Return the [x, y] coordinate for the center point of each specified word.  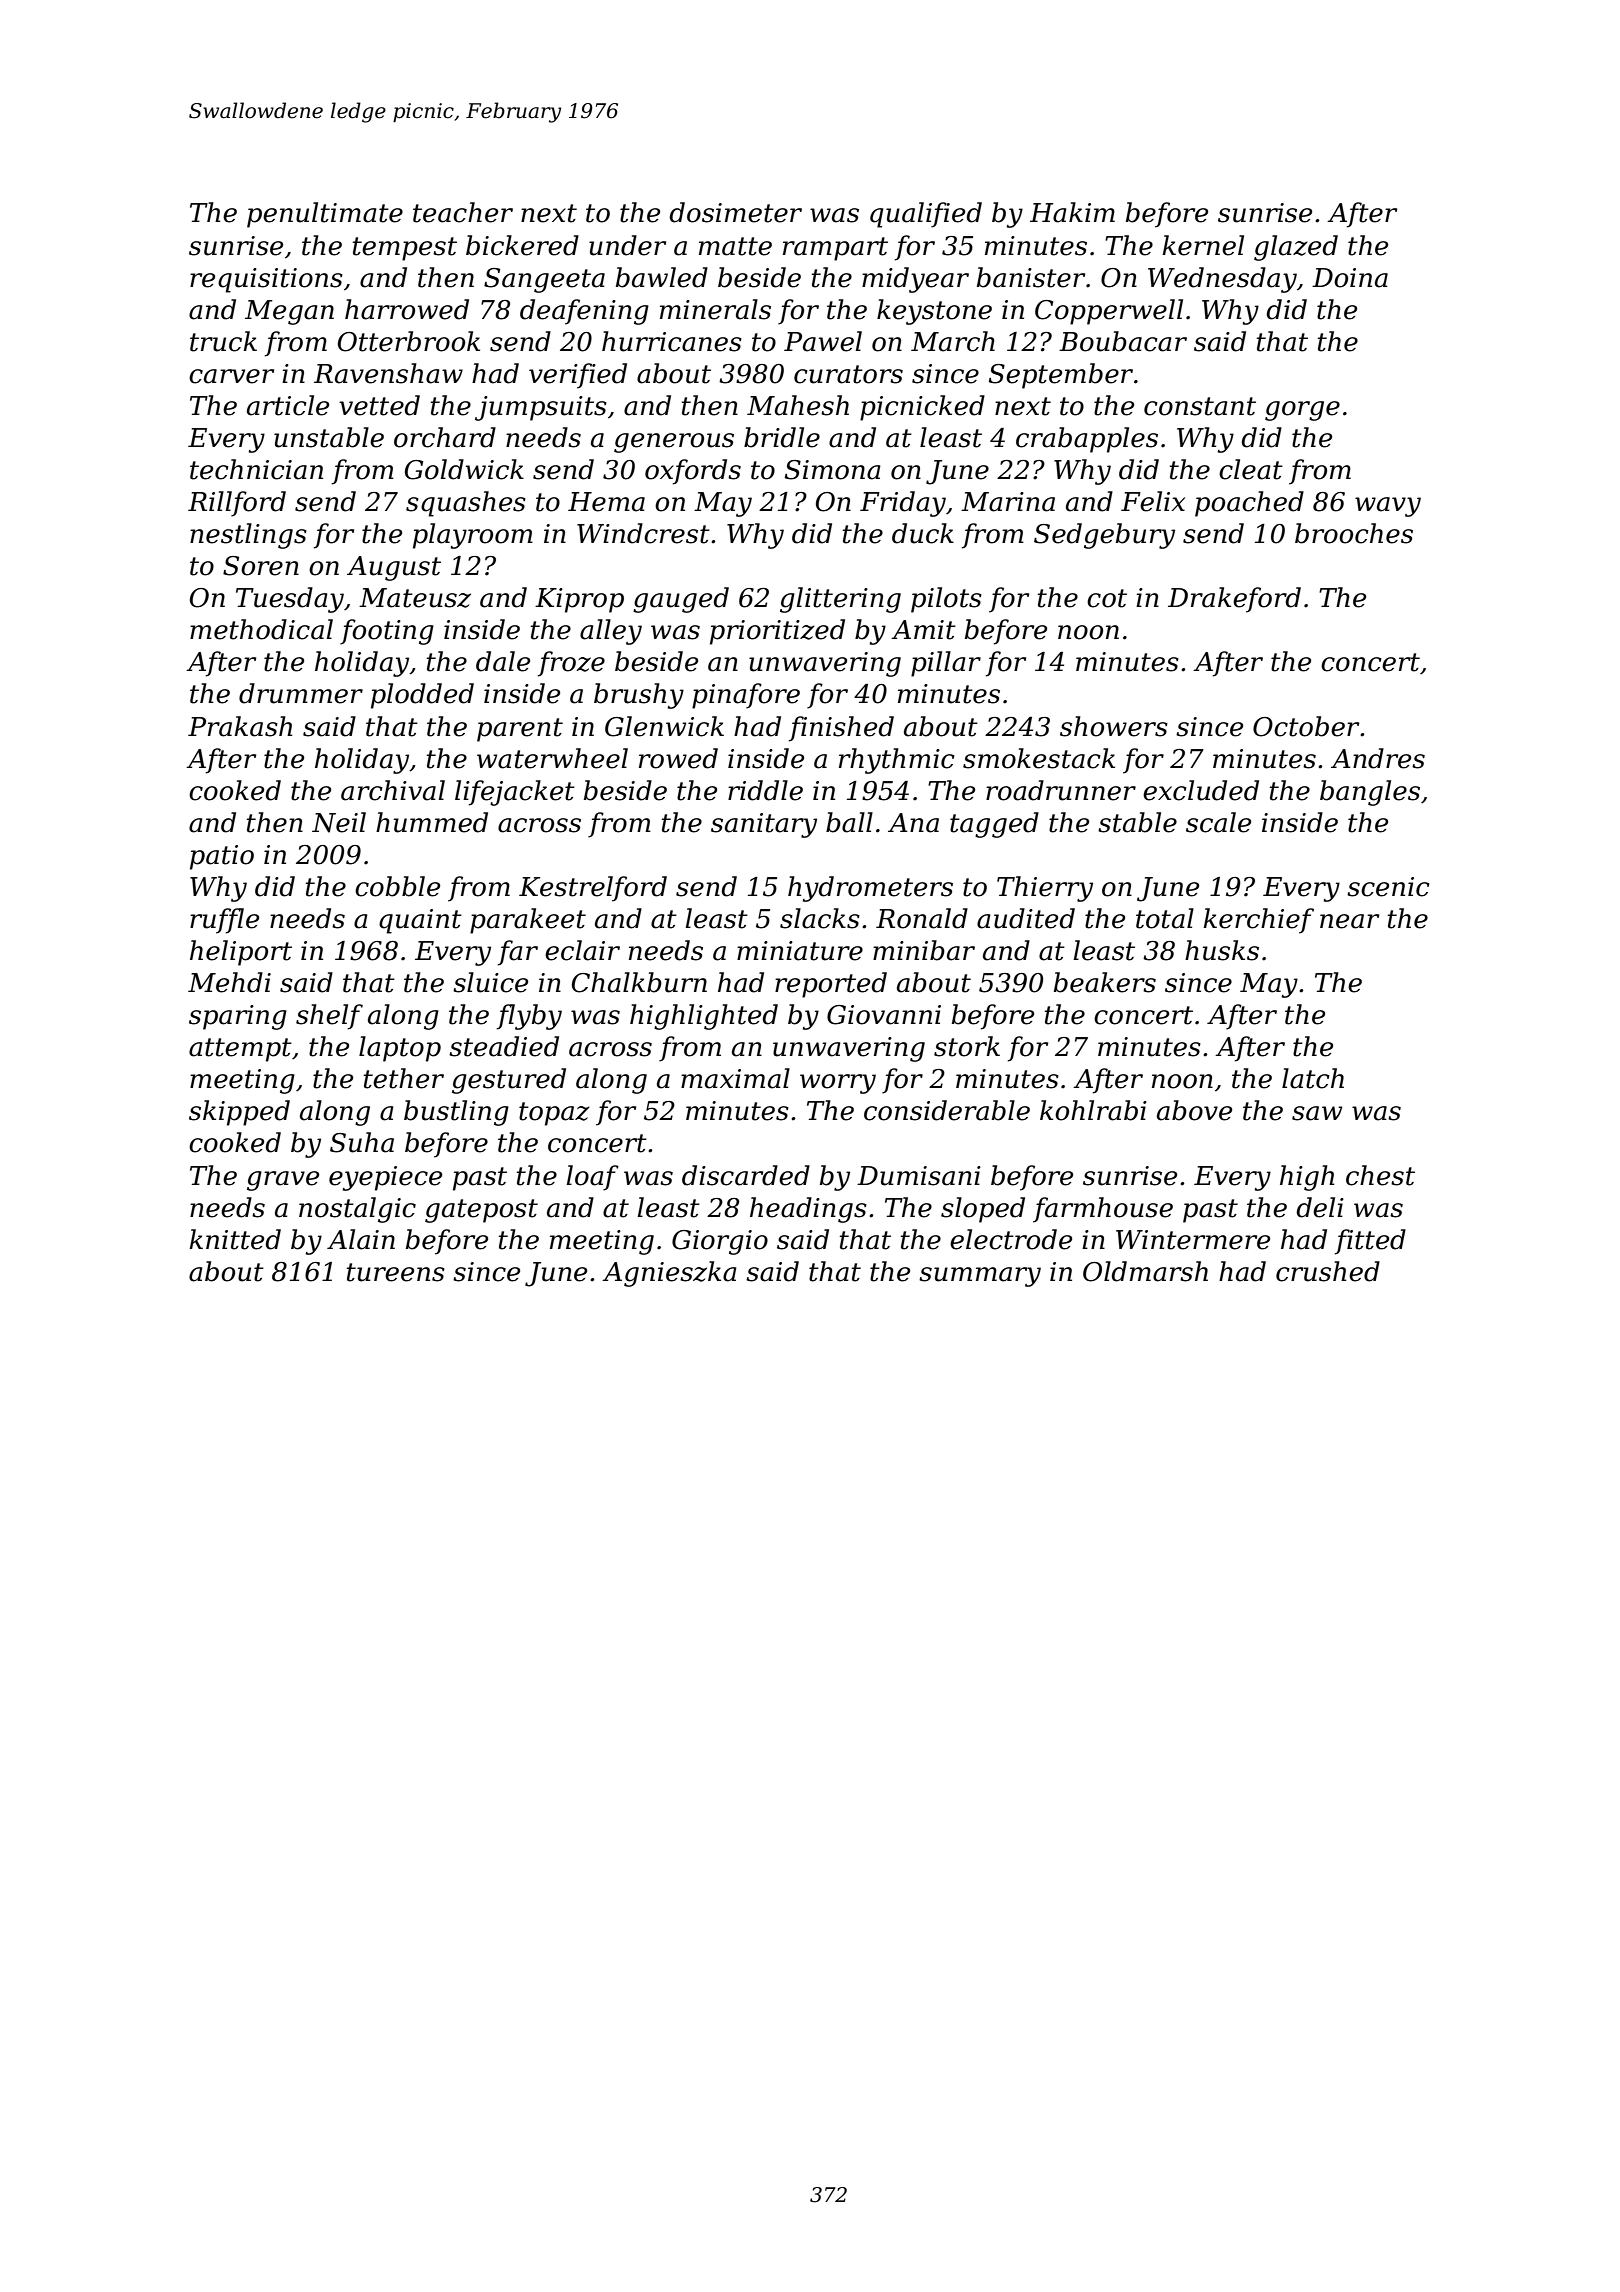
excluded [1201, 790]
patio [222, 857]
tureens [396, 1272]
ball [849, 822]
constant [1200, 406]
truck [223, 341]
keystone [934, 312]
